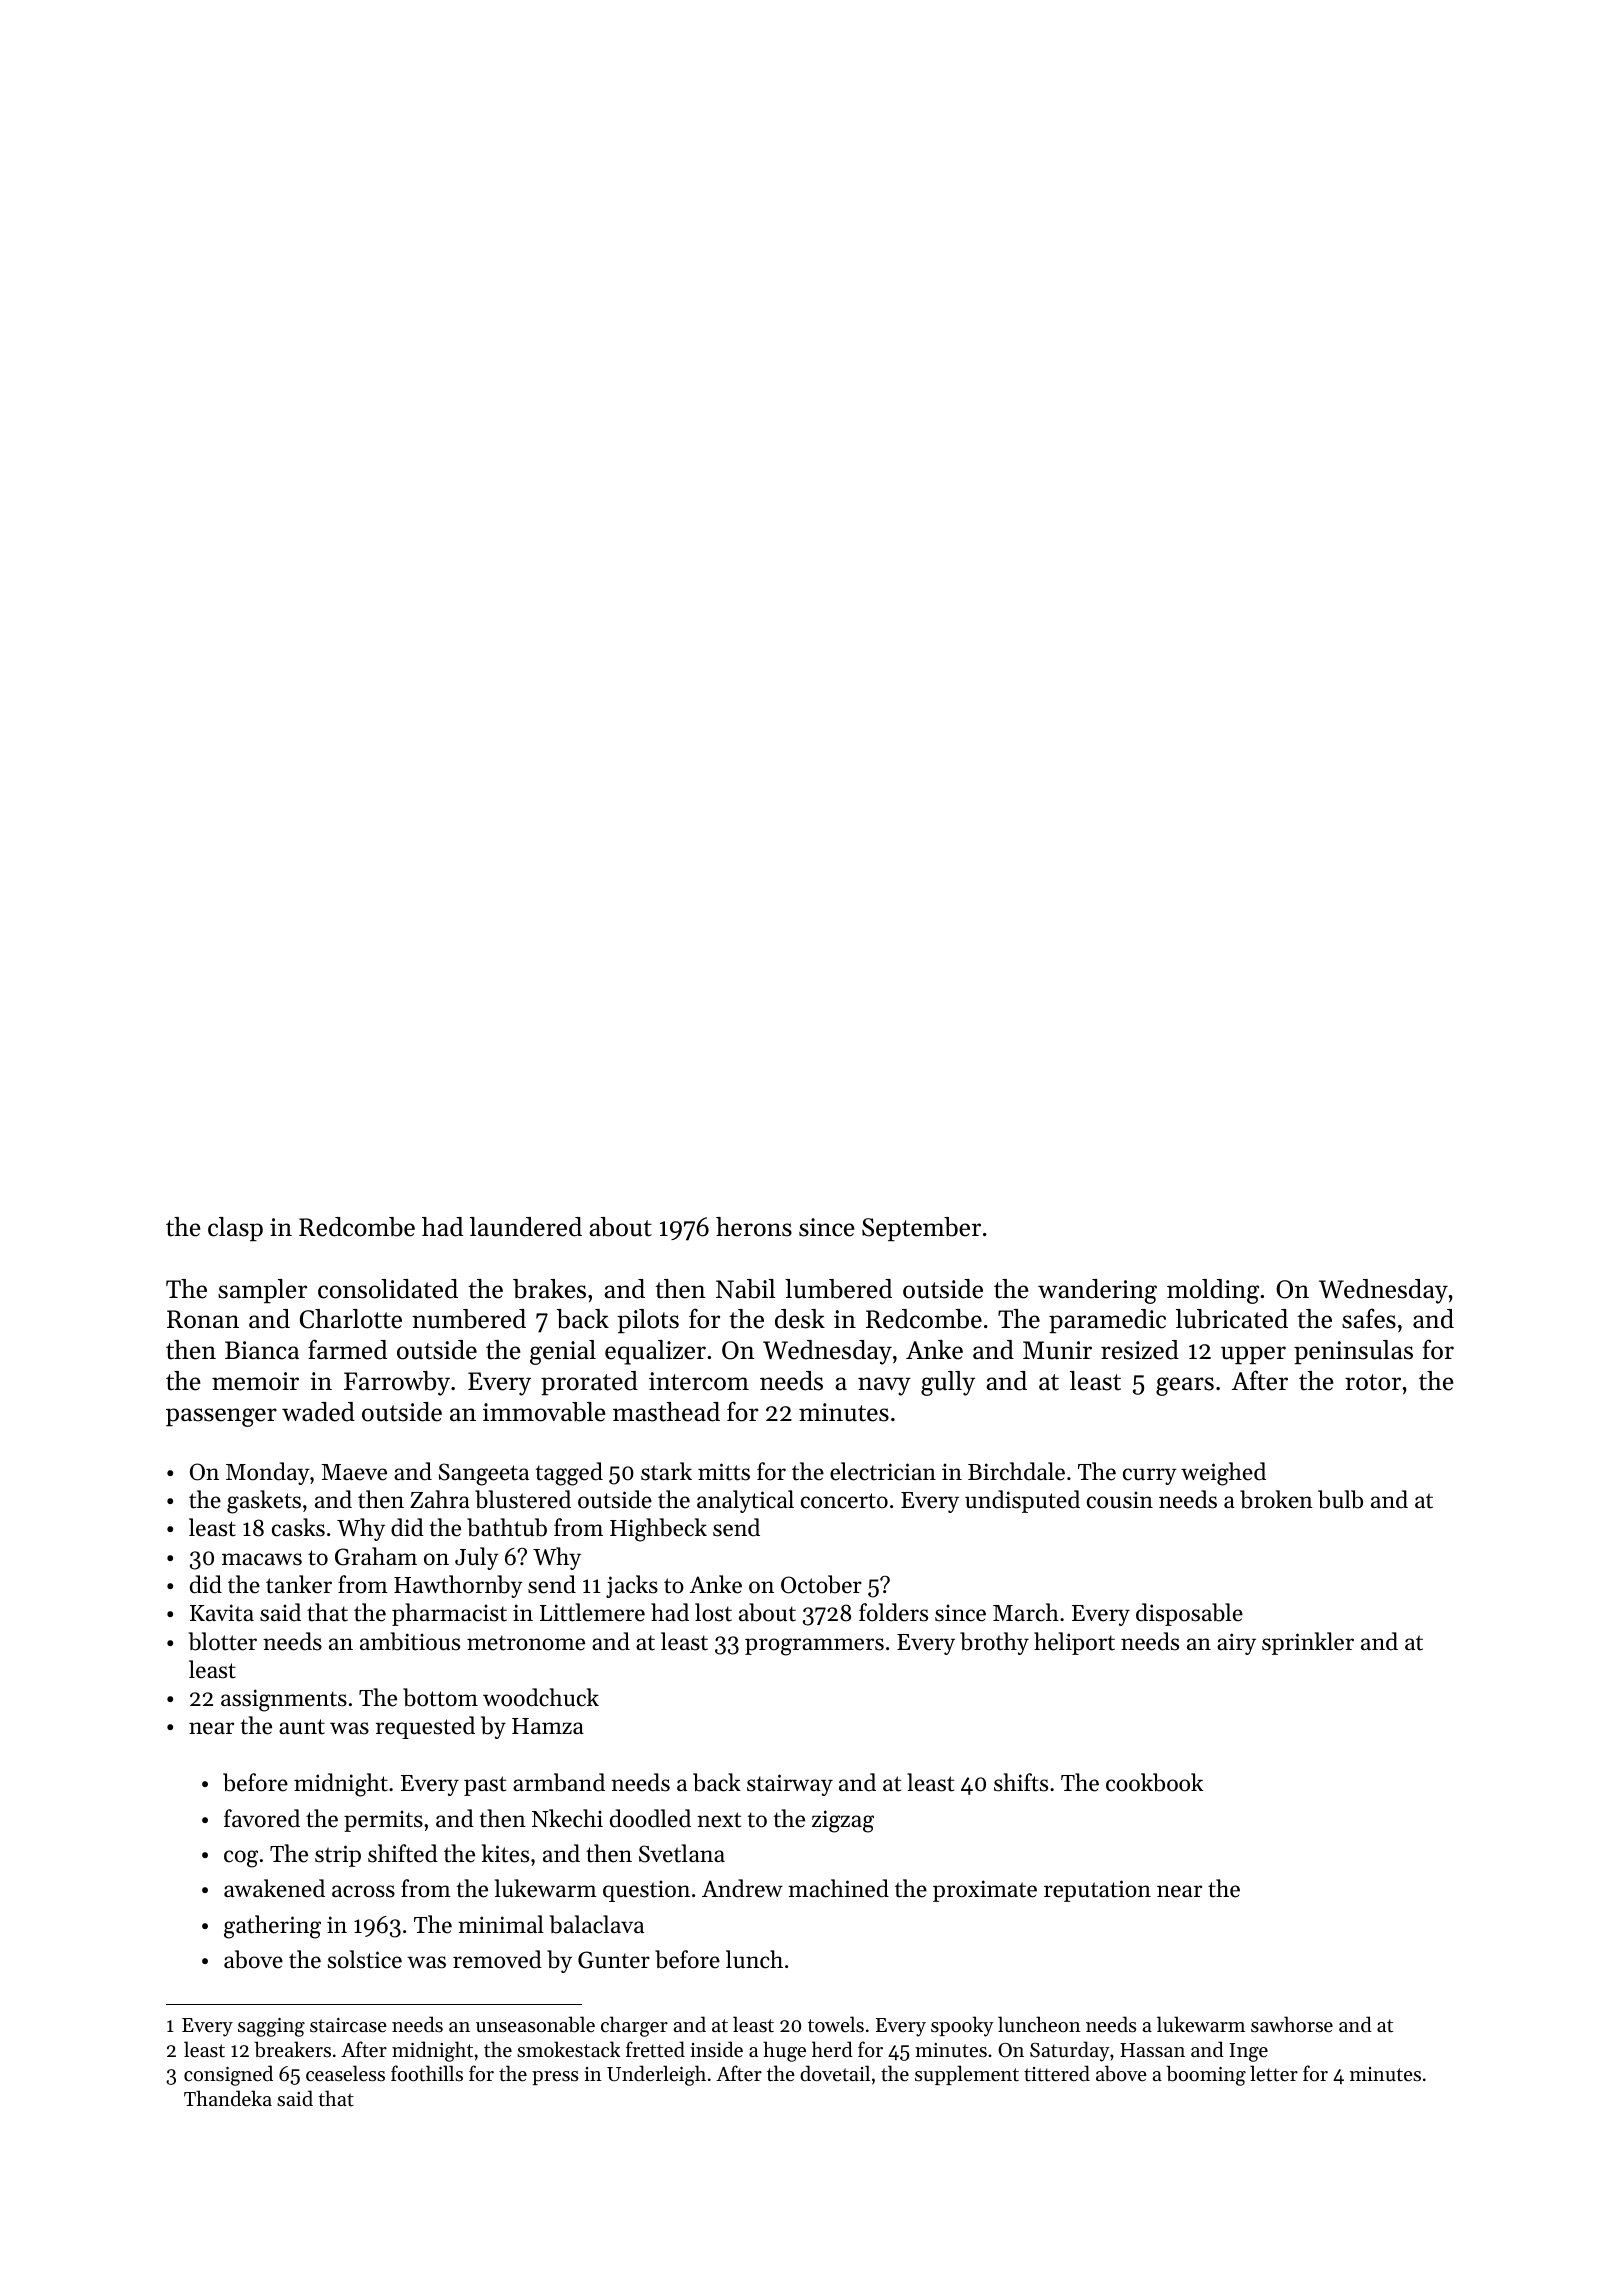 Image resolution: width=1620 pixels, height=2292 pixels. What do you see at coordinates (228, 2098) in the image?
I see `Thandeka` at bounding box center [228, 2098].
